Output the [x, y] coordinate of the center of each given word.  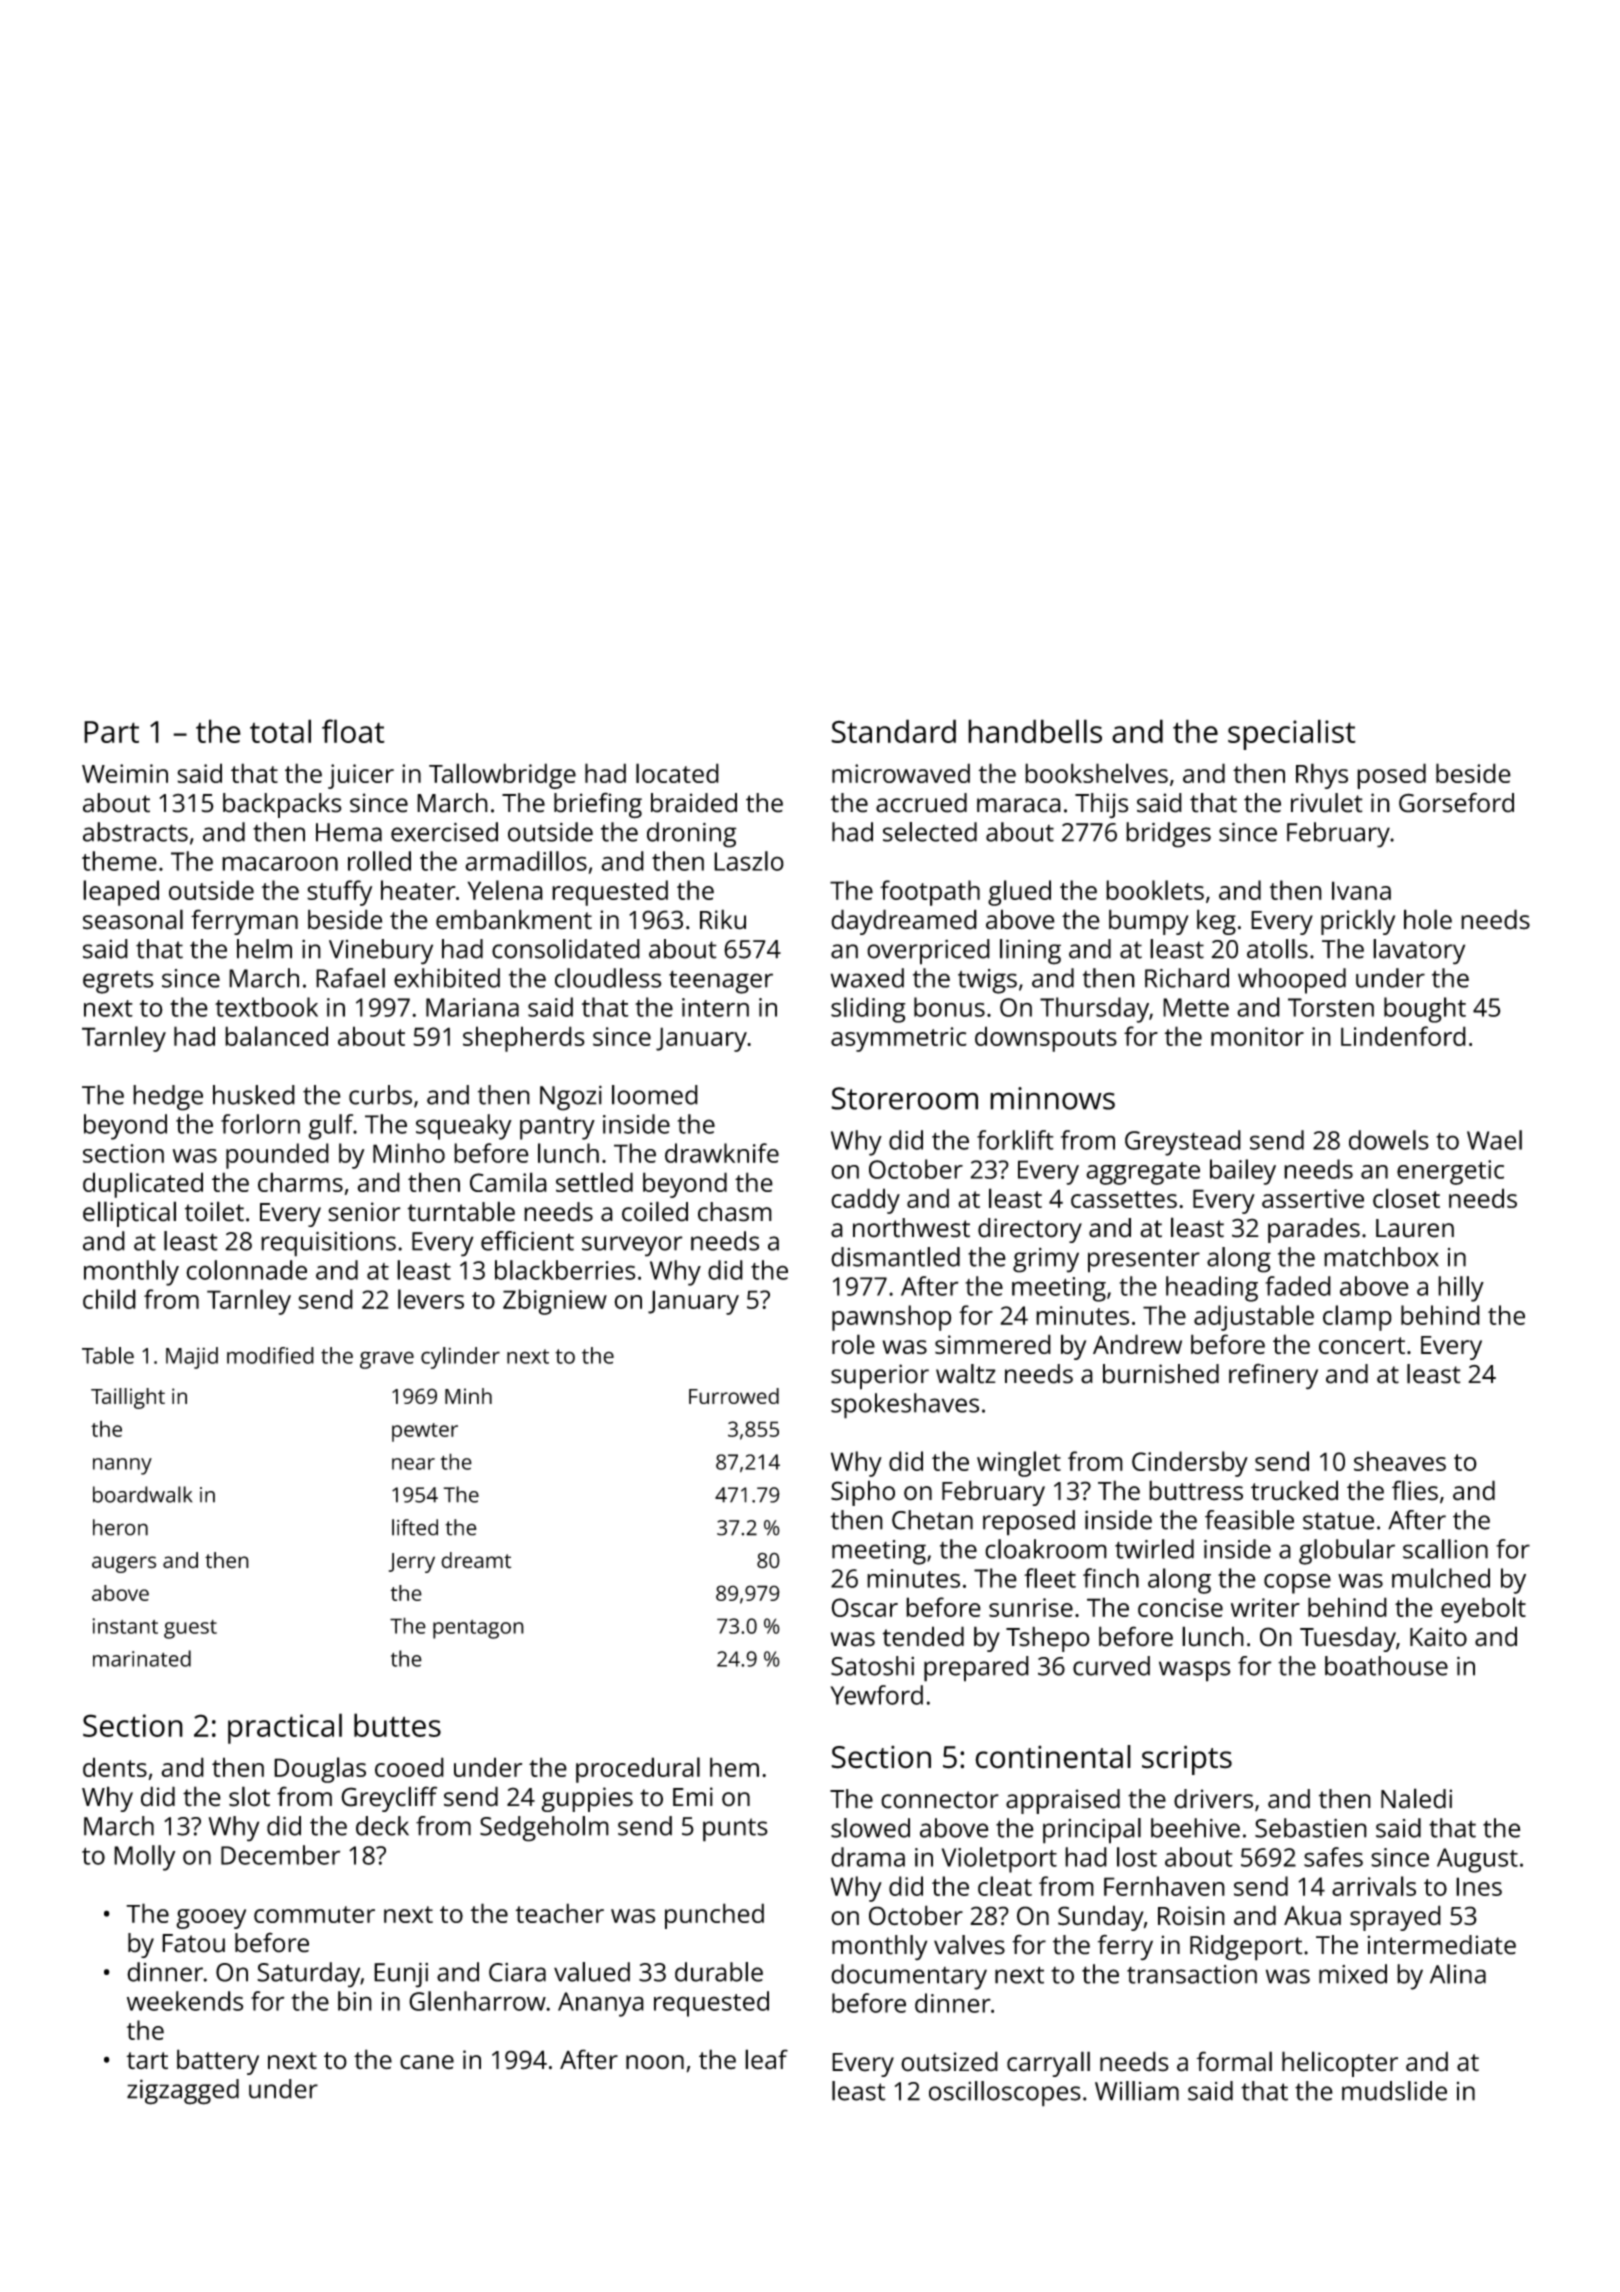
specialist [1292, 734]
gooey [211, 1919]
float [353, 731]
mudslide [1394, 2091]
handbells [1035, 731]
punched [714, 1916]
